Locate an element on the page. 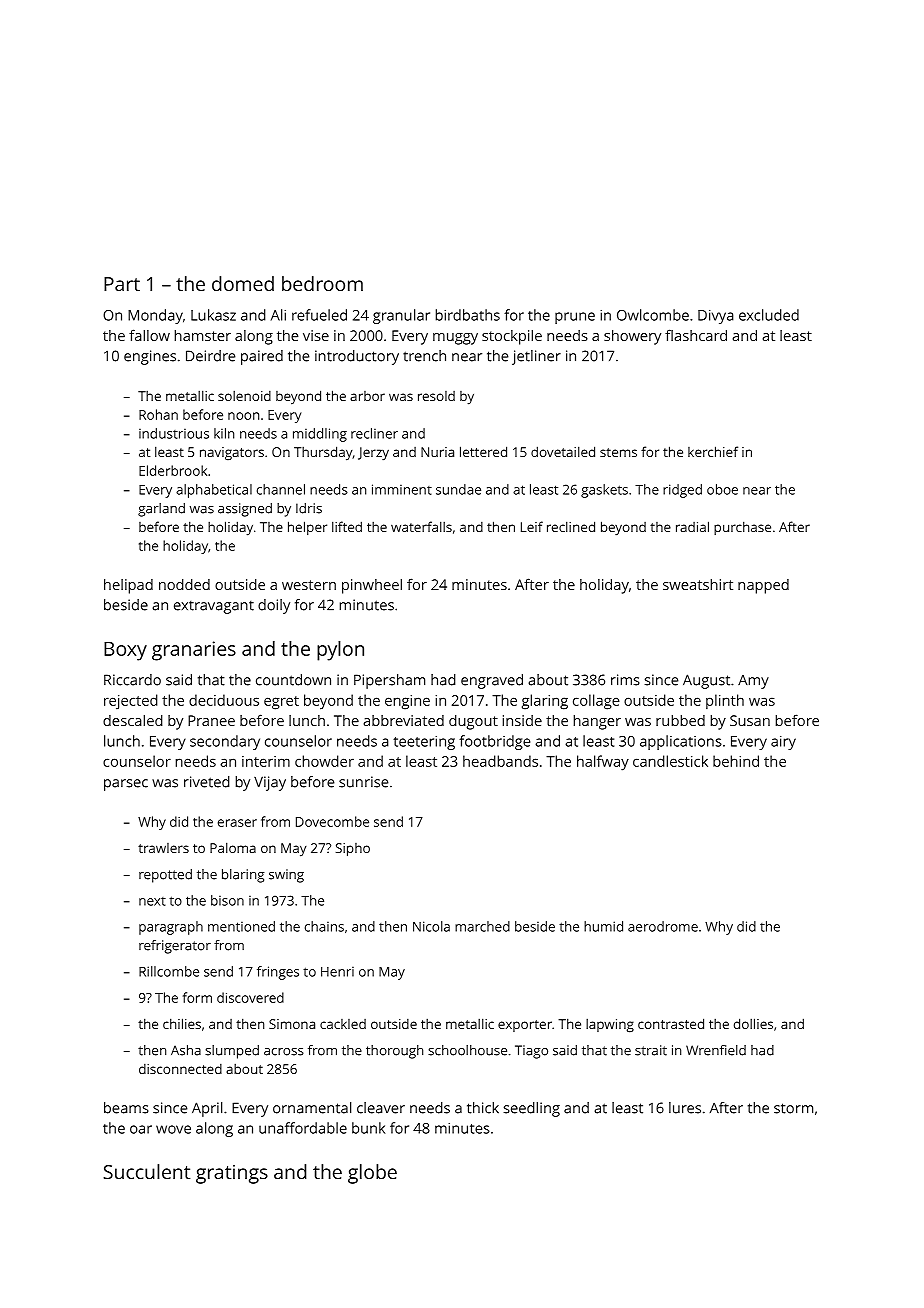  lures is located at coordinates (685, 1108).
